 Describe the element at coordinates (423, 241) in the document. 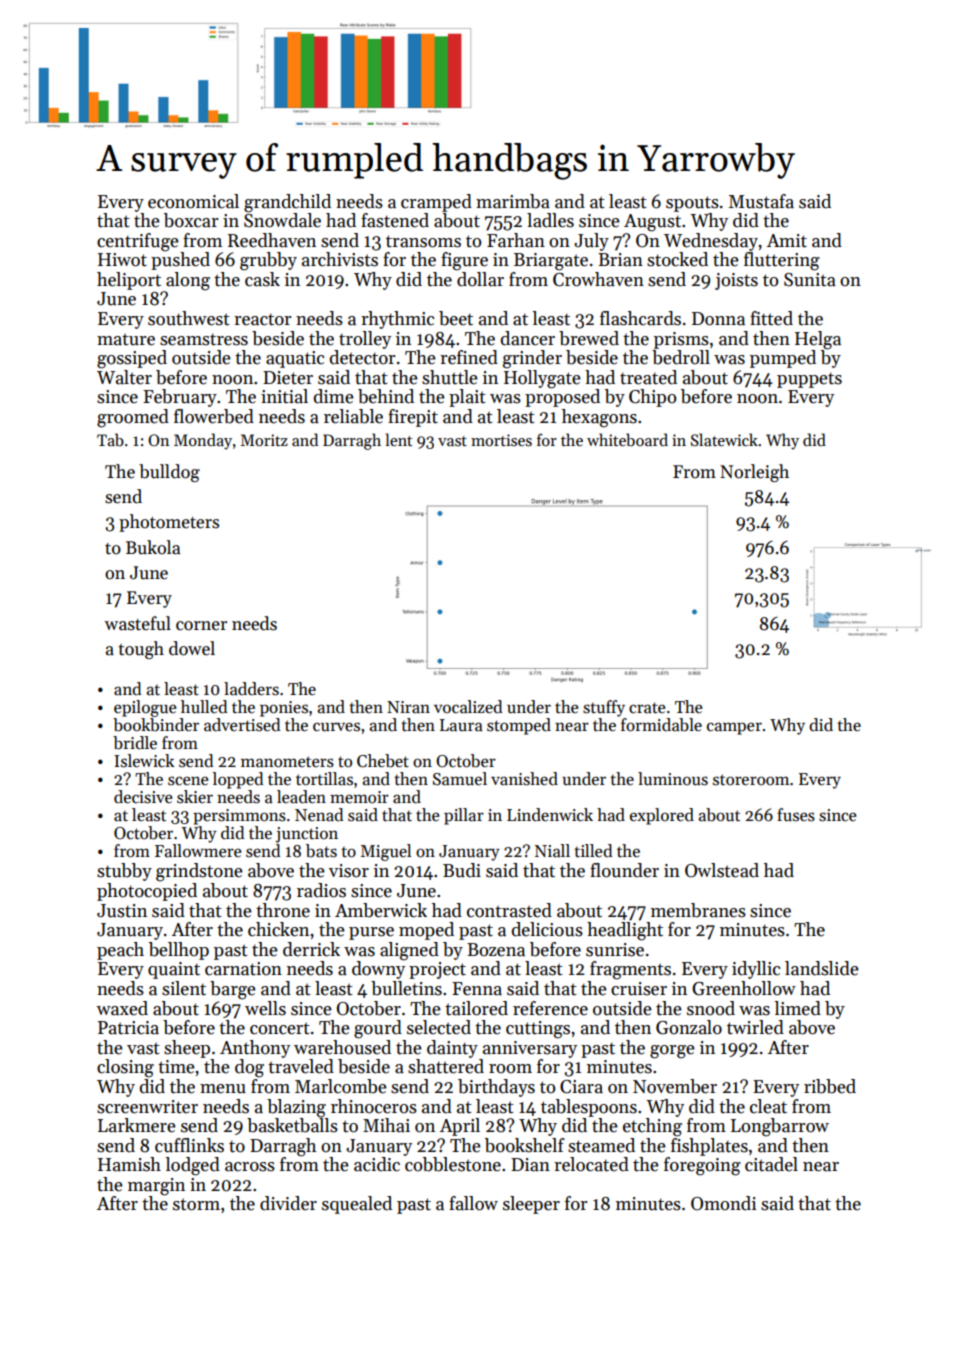

I see `transoms` at that location.
